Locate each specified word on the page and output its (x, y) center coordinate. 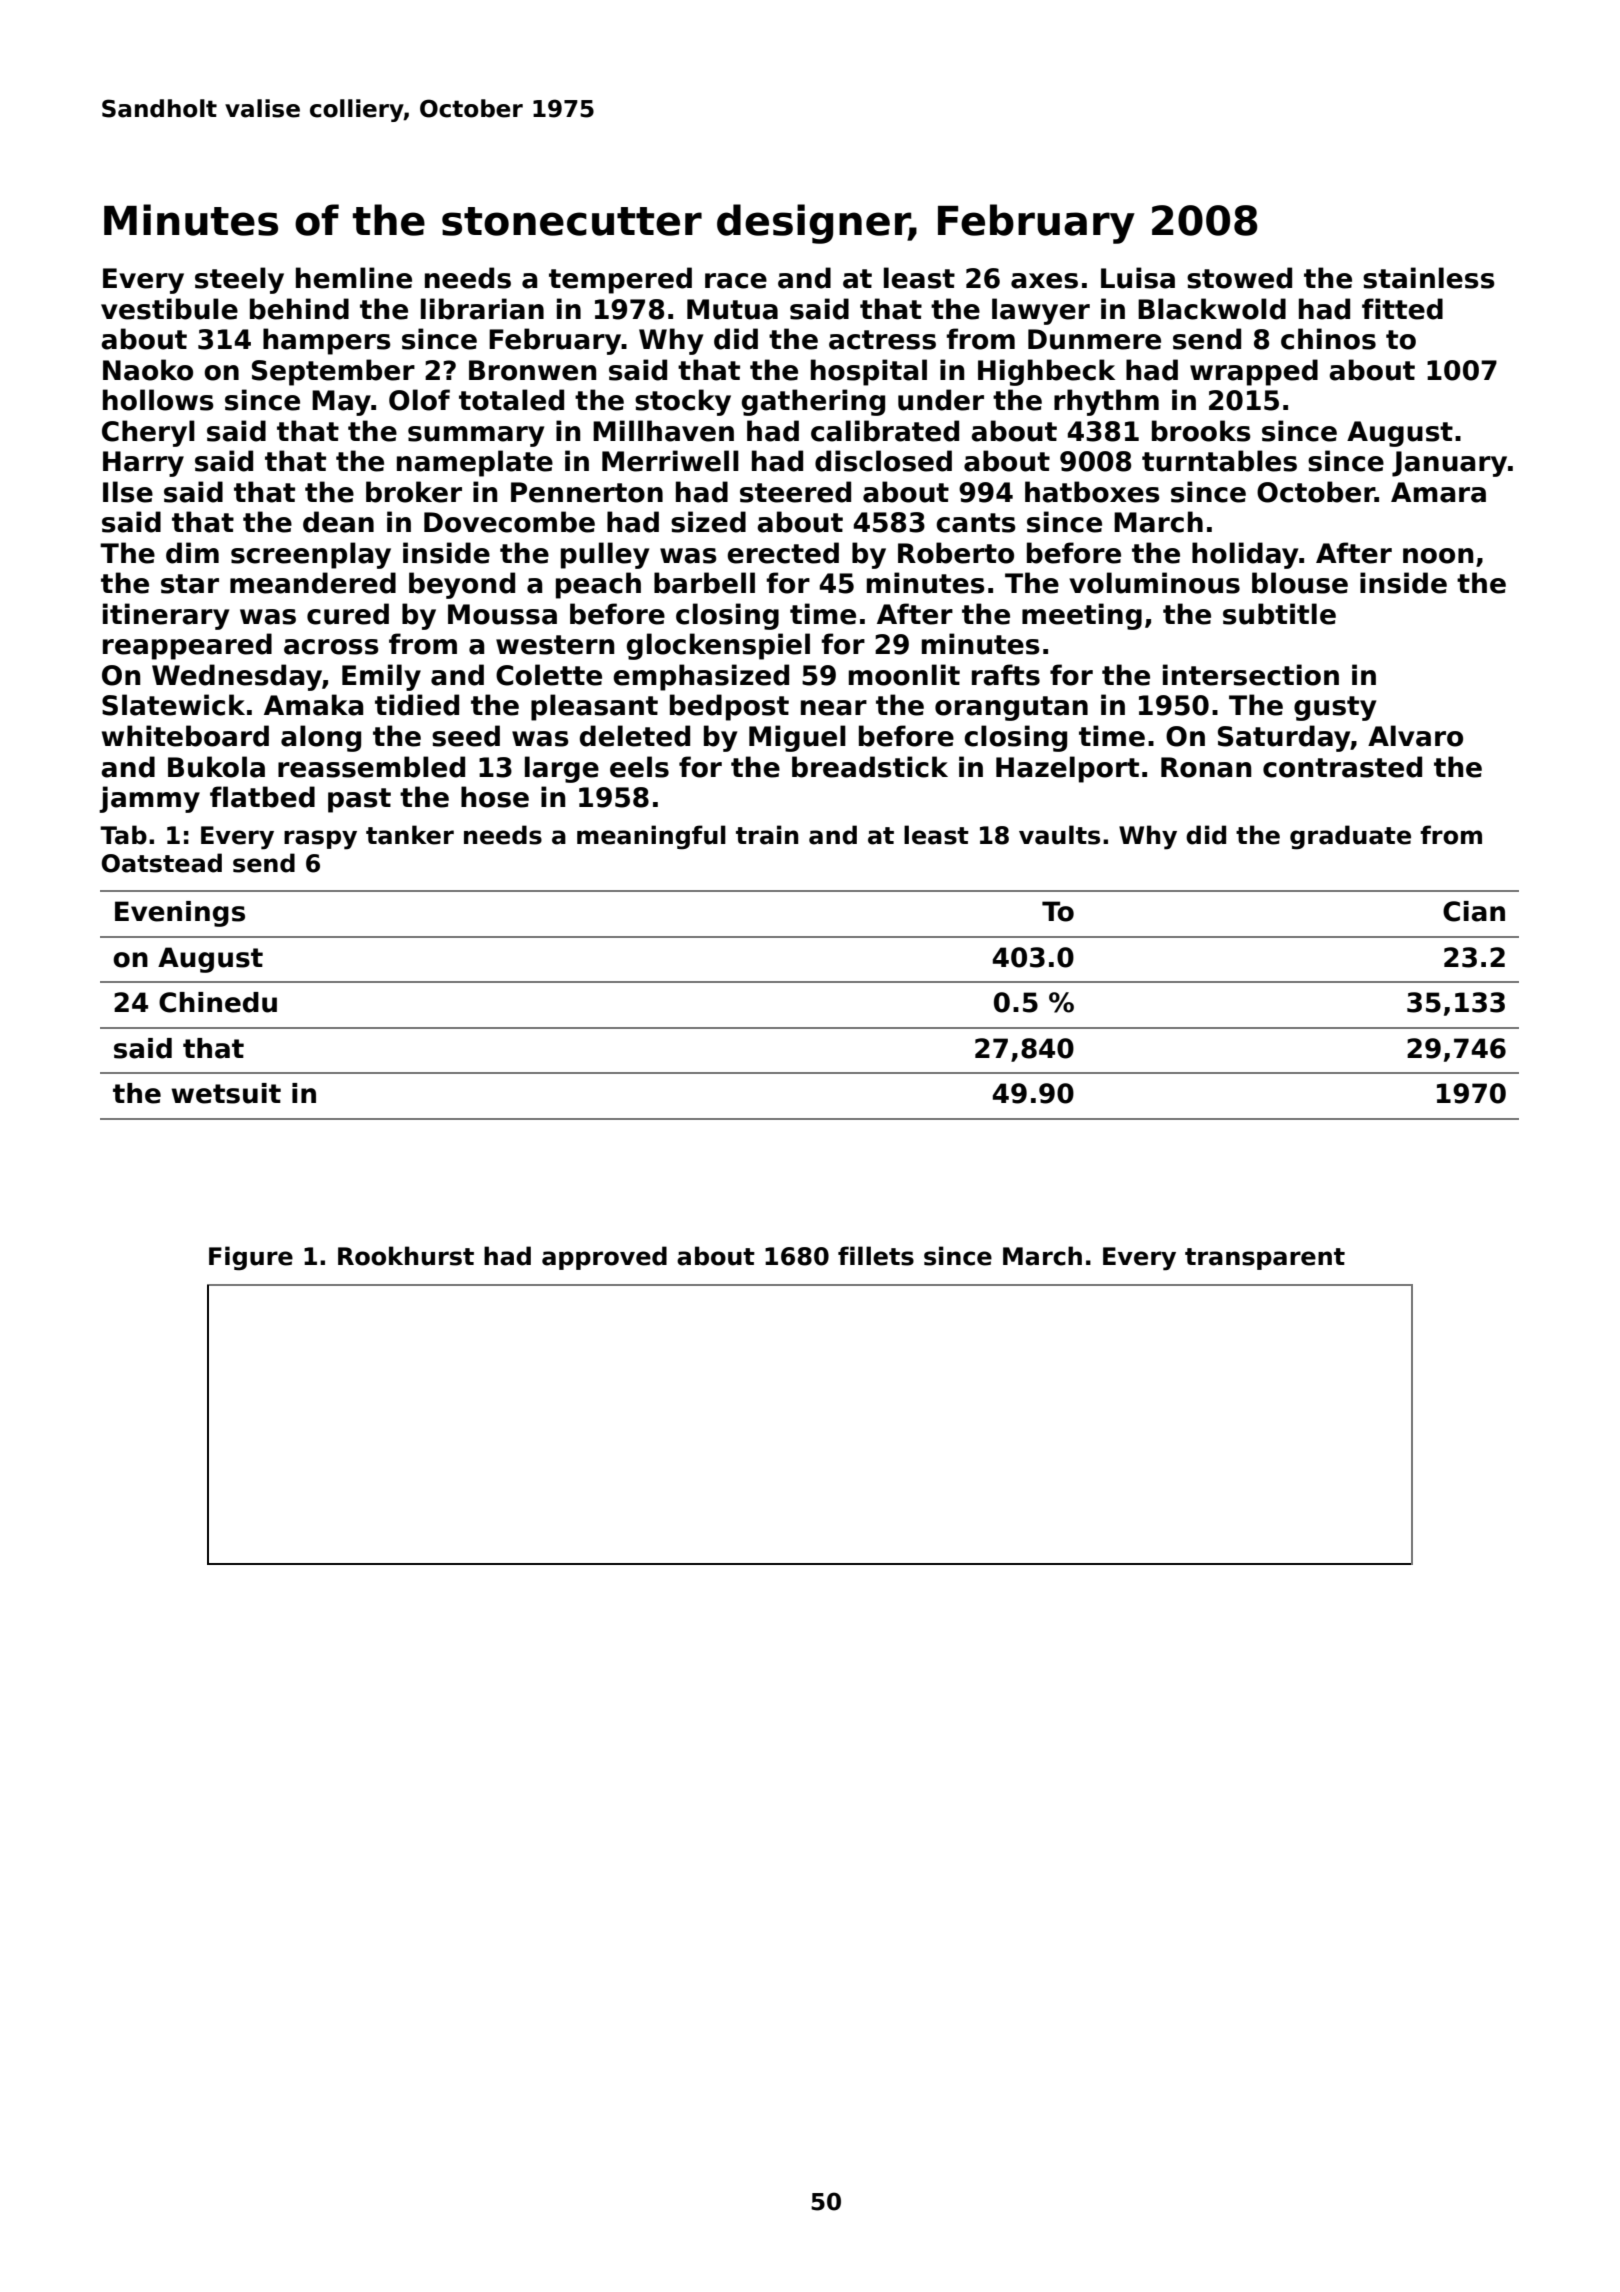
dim (192, 553)
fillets (876, 1256)
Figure (251, 1258)
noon (1438, 556)
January (1449, 464)
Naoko (148, 370)
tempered (620, 280)
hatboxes (1092, 492)
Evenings (180, 914)
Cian (1474, 911)
